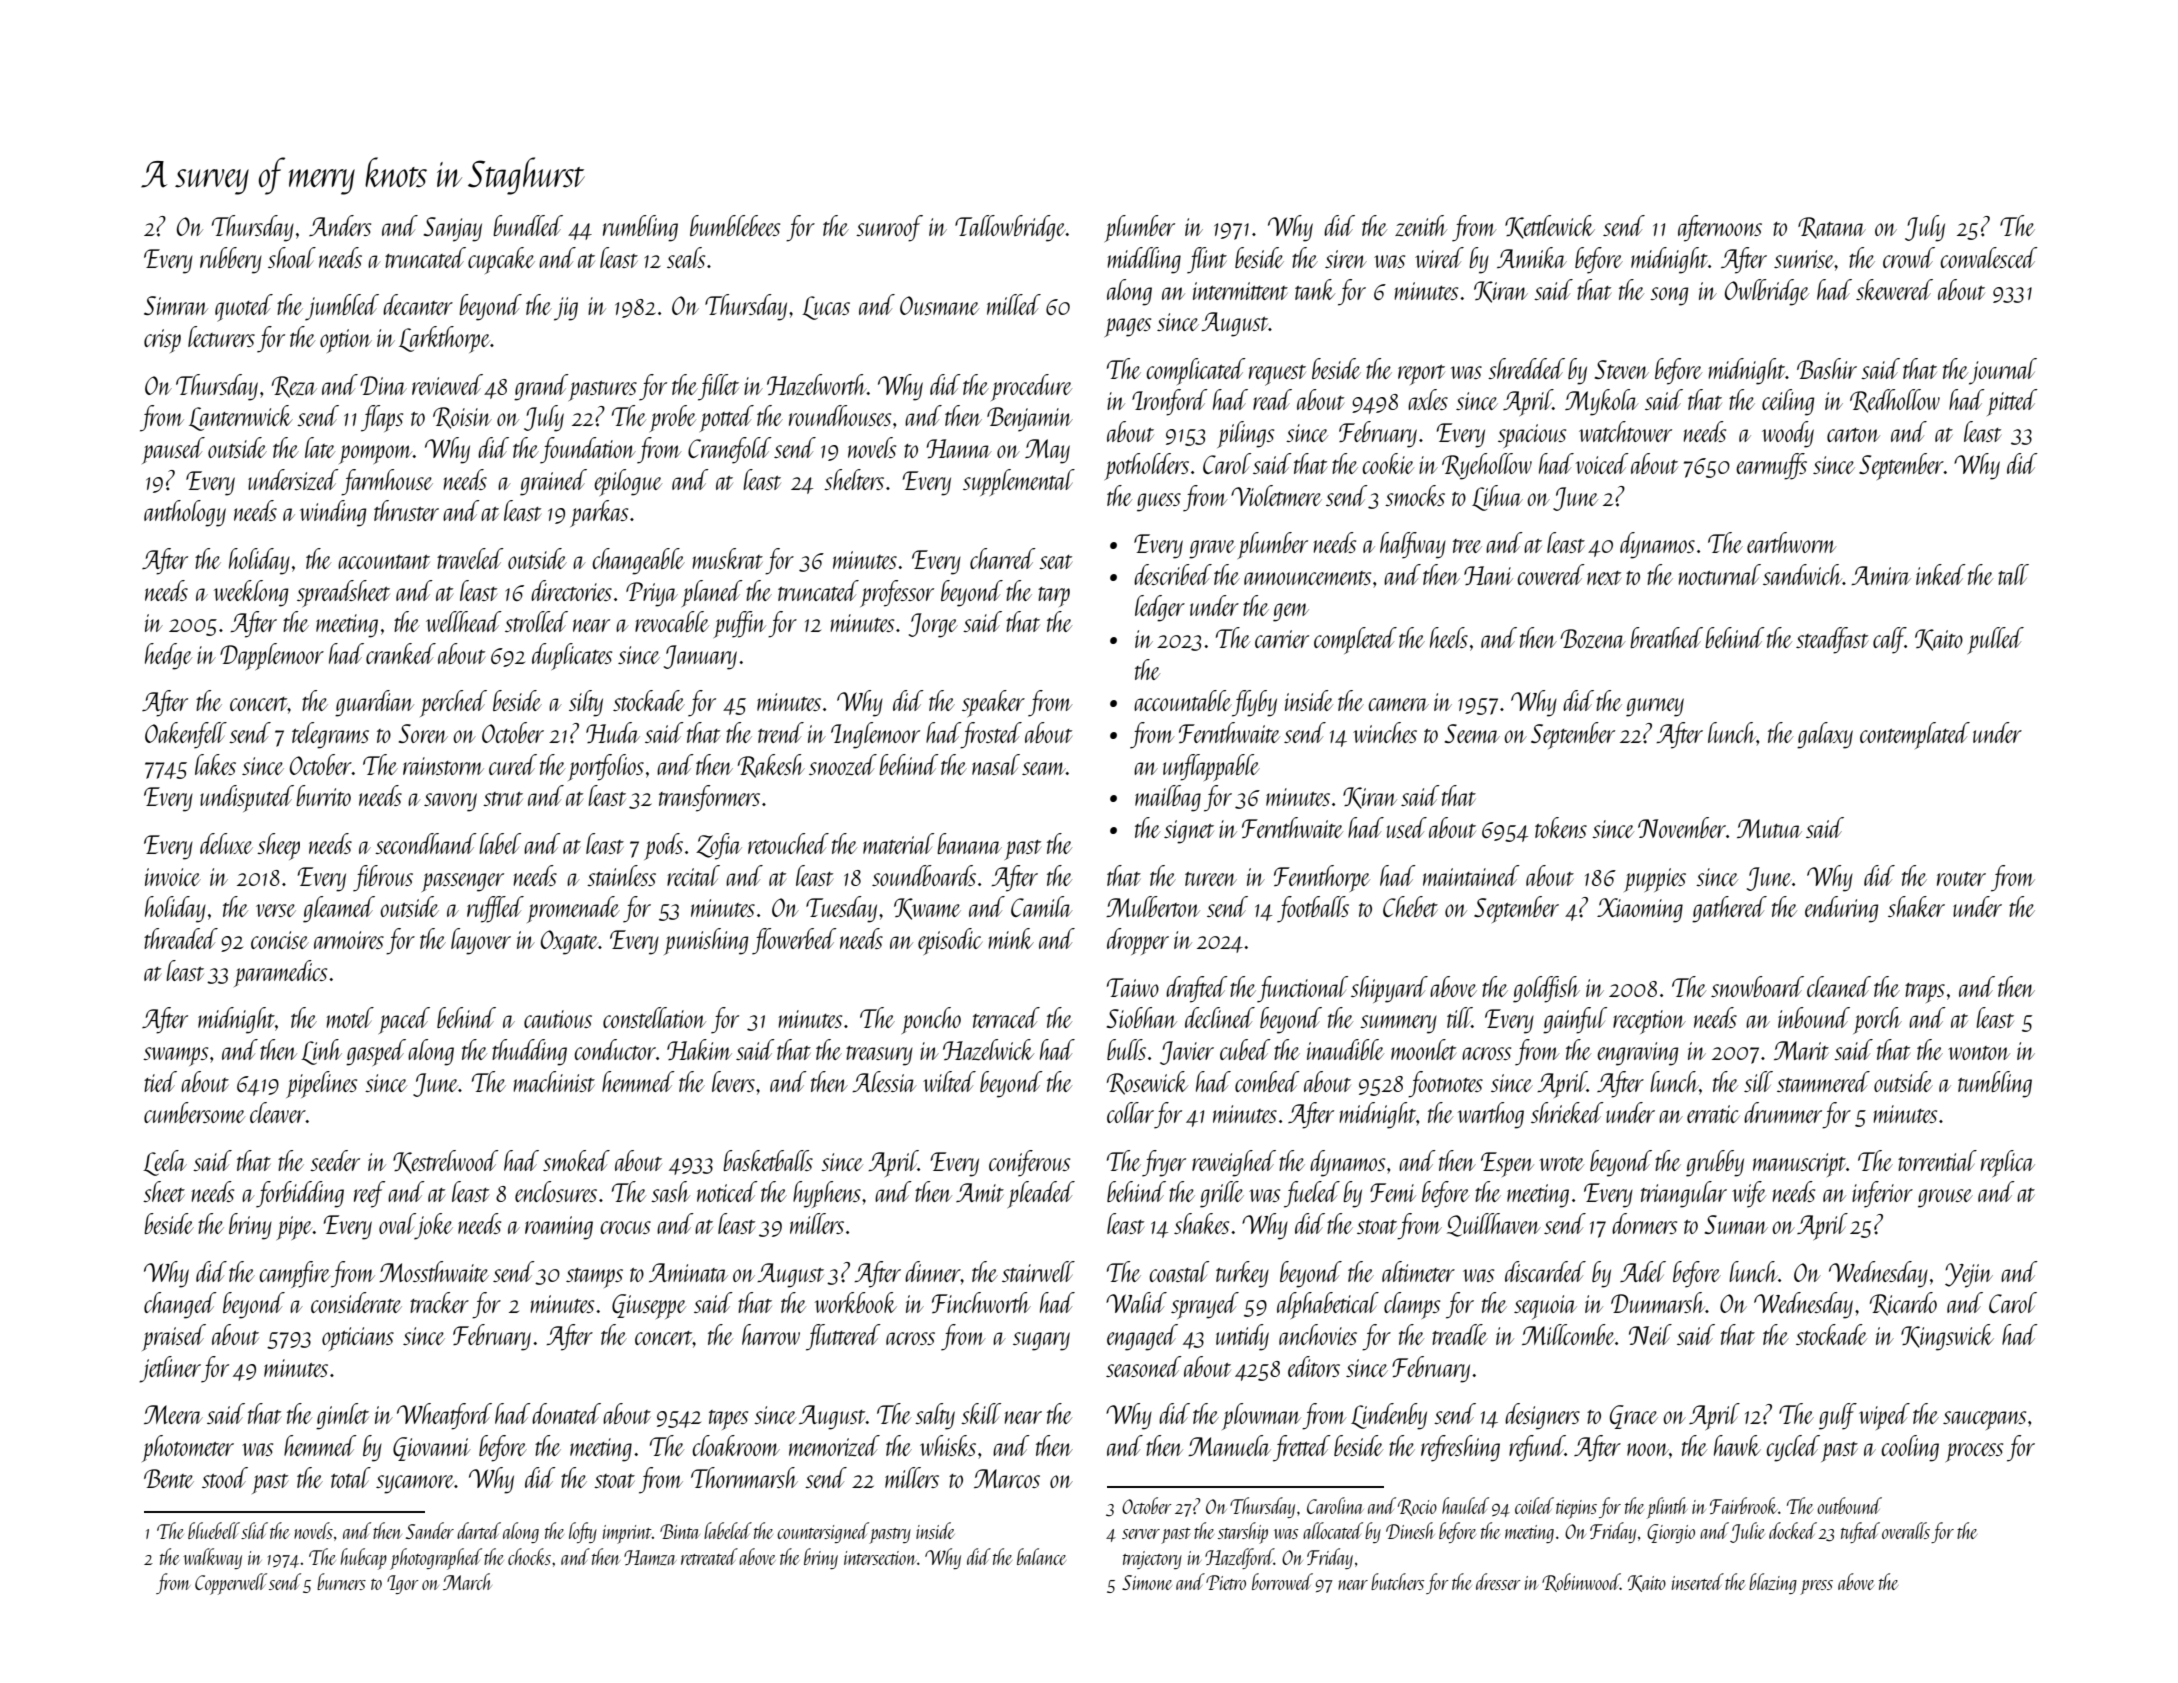 The image size is (2178, 1683). I want to click on Adel, so click(1643, 1271).
